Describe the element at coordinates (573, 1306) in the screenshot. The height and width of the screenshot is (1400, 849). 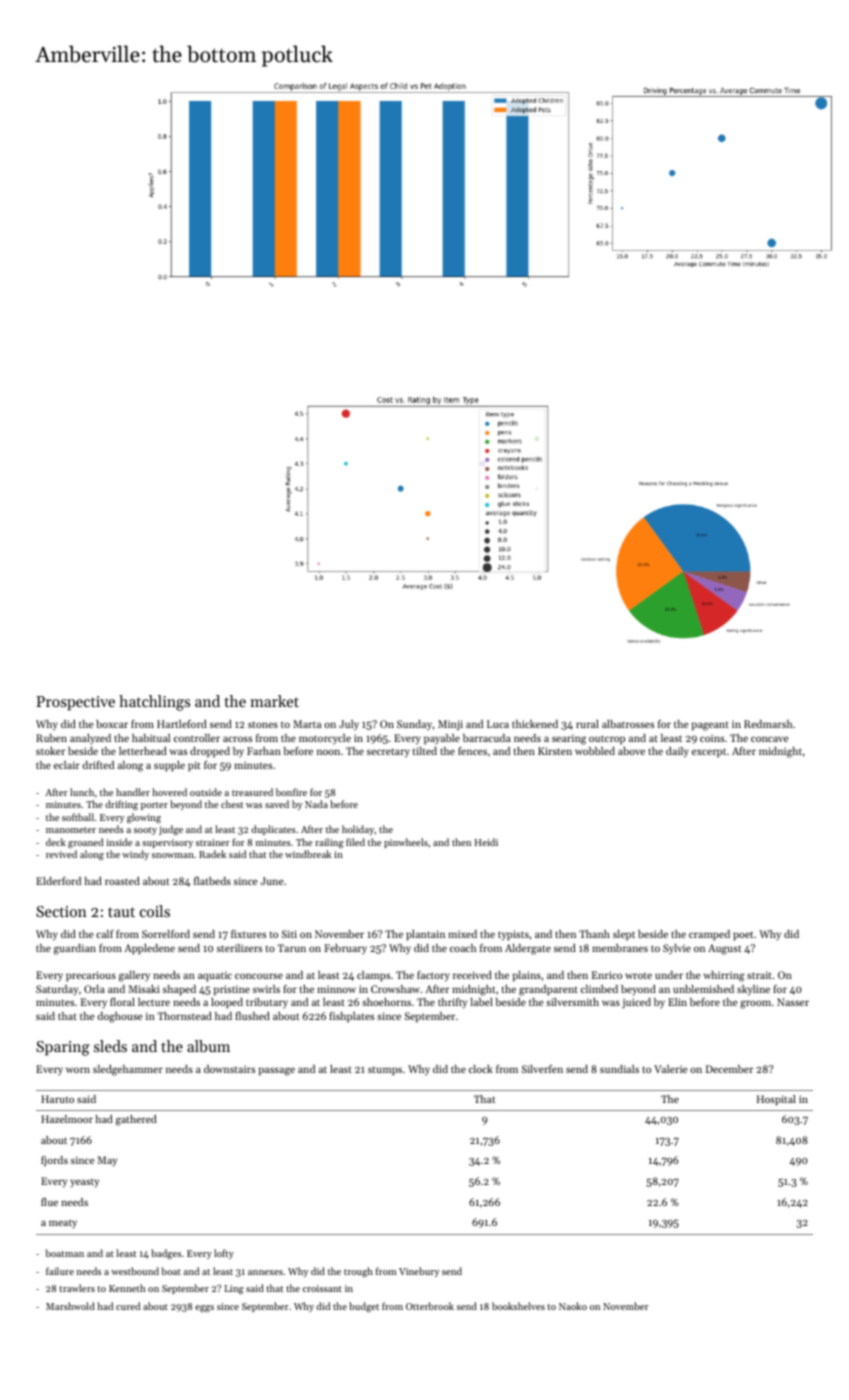
I see `Naoko` at that location.
